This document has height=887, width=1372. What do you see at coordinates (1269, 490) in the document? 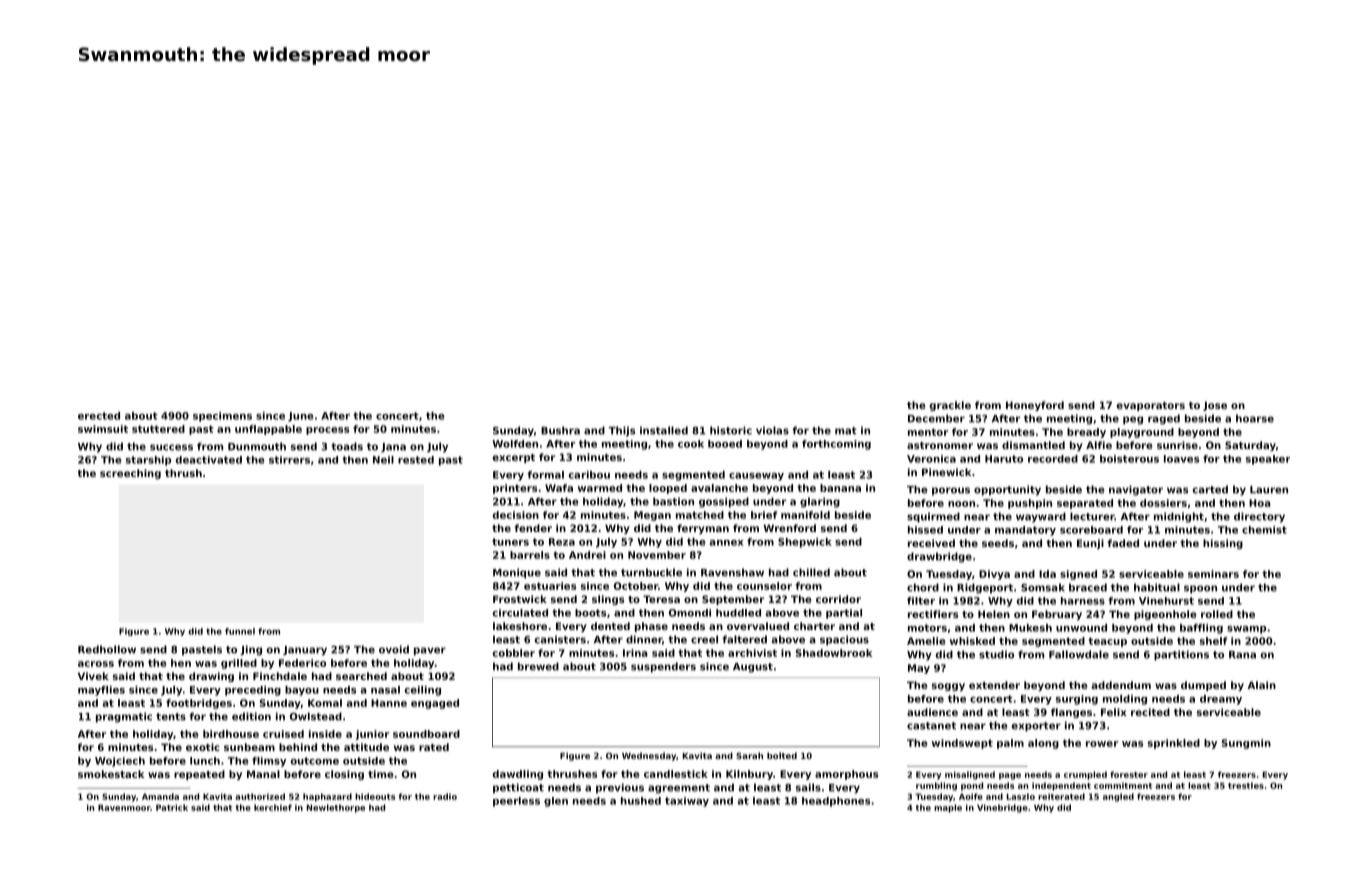
I see `Lauren` at bounding box center [1269, 490].
